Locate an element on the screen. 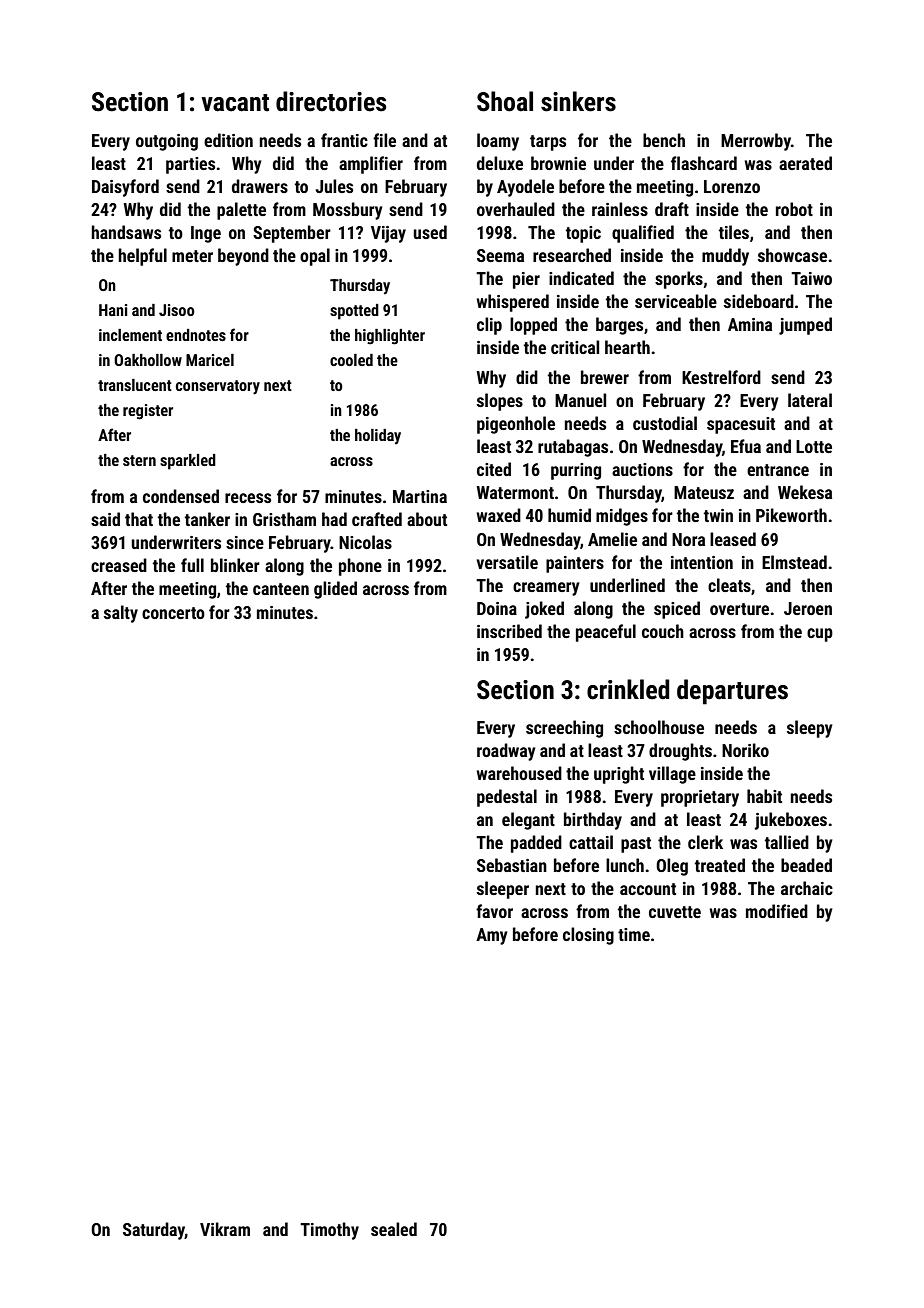 The height and width of the screenshot is (1308, 924). Merrowby is located at coordinates (756, 142).
